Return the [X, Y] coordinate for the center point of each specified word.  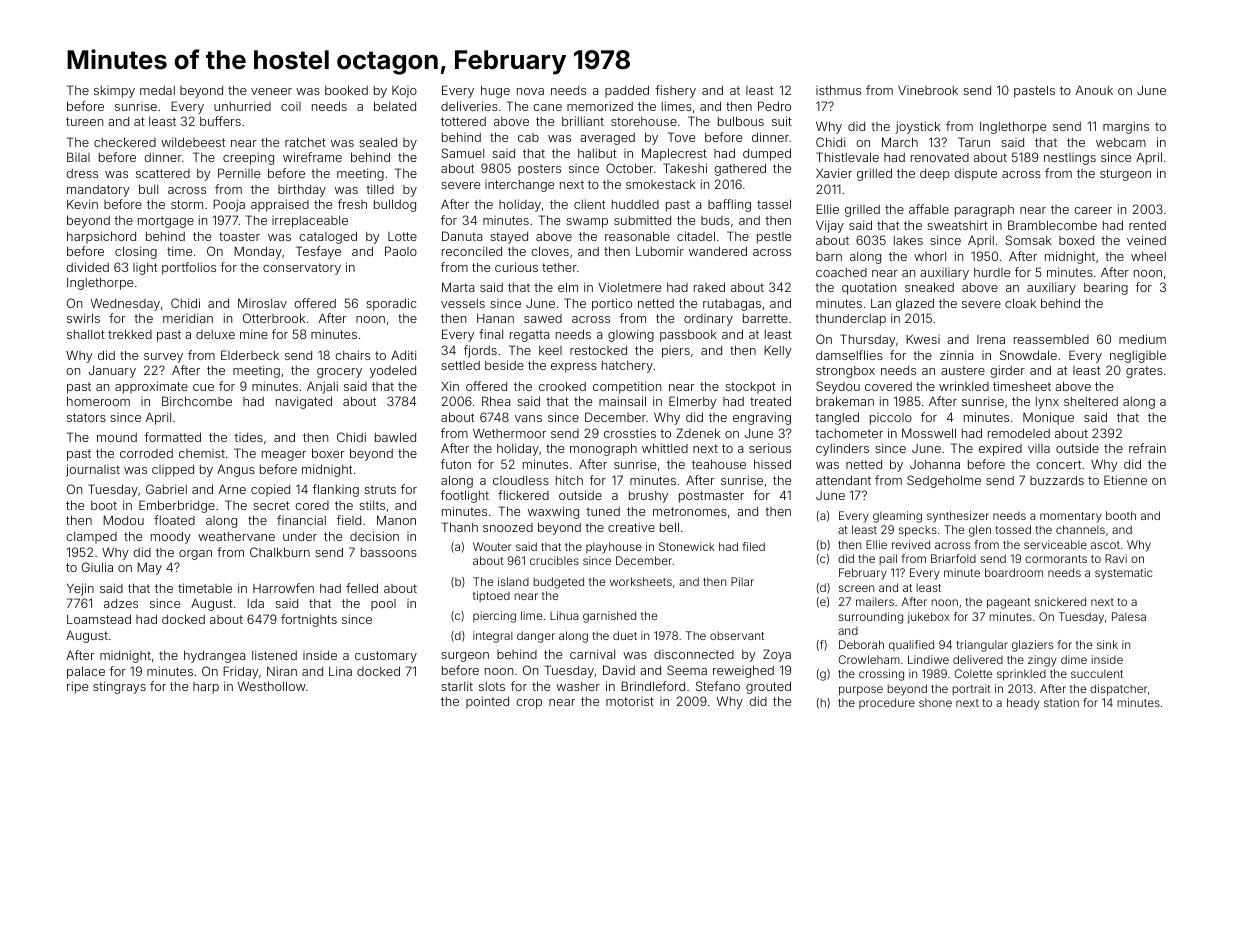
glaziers [1032, 646]
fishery [675, 91]
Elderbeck [250, 355]
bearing [1106, 288]
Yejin [80, 589]
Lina [340, 671]
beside [504, 365]
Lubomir [660, 251]
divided [87, 267]
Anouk [1094, 90]
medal [157, 90]
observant [737, 635]
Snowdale [1028, 355]
